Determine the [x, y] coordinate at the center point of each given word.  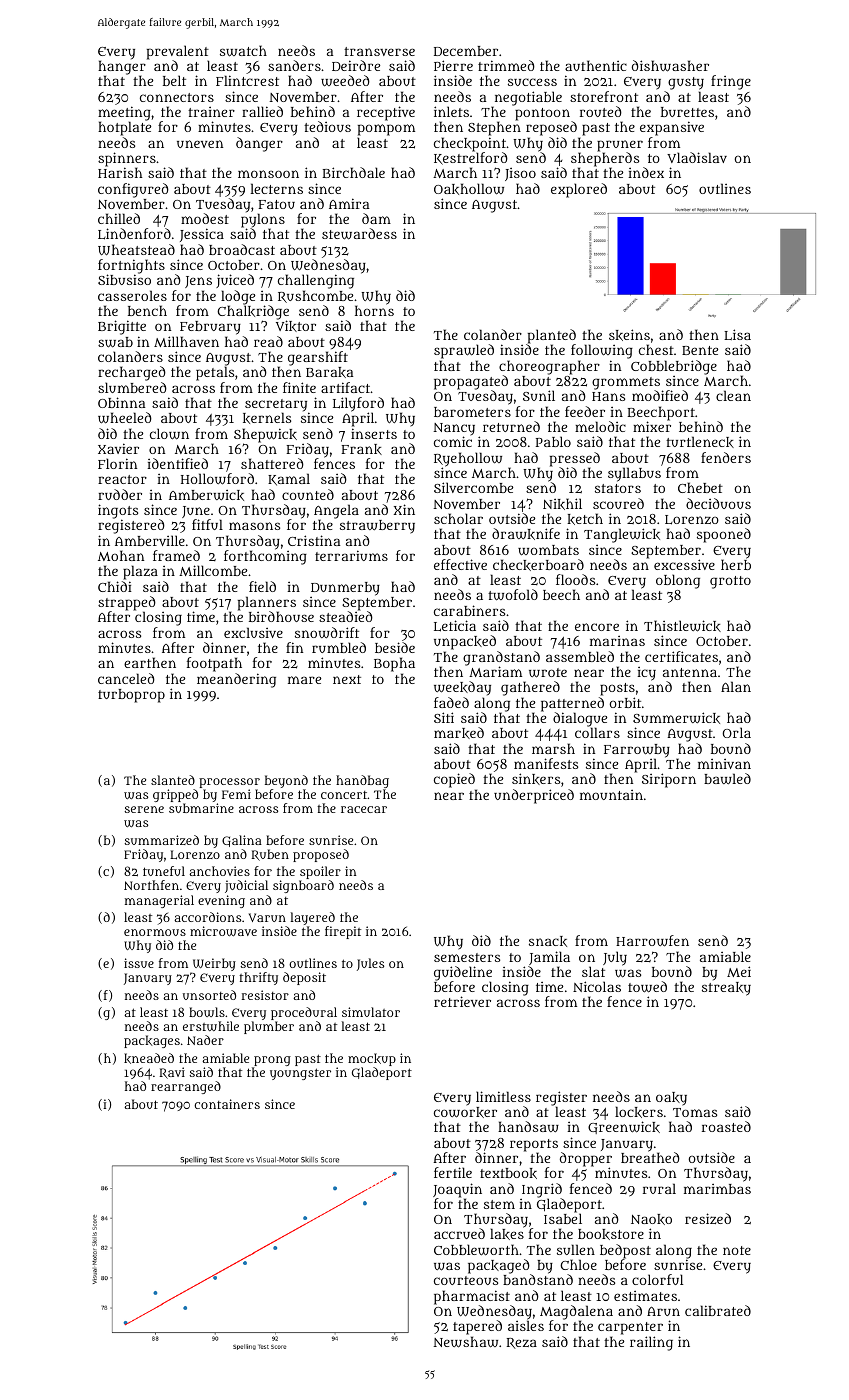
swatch [243, 51]
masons [254, 526]
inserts [374, 433]
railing [651, 1343]
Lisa [737, 334]
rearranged [186, 1087]
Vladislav [697, 157]
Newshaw [465, 1342]
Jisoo [520, 174]
